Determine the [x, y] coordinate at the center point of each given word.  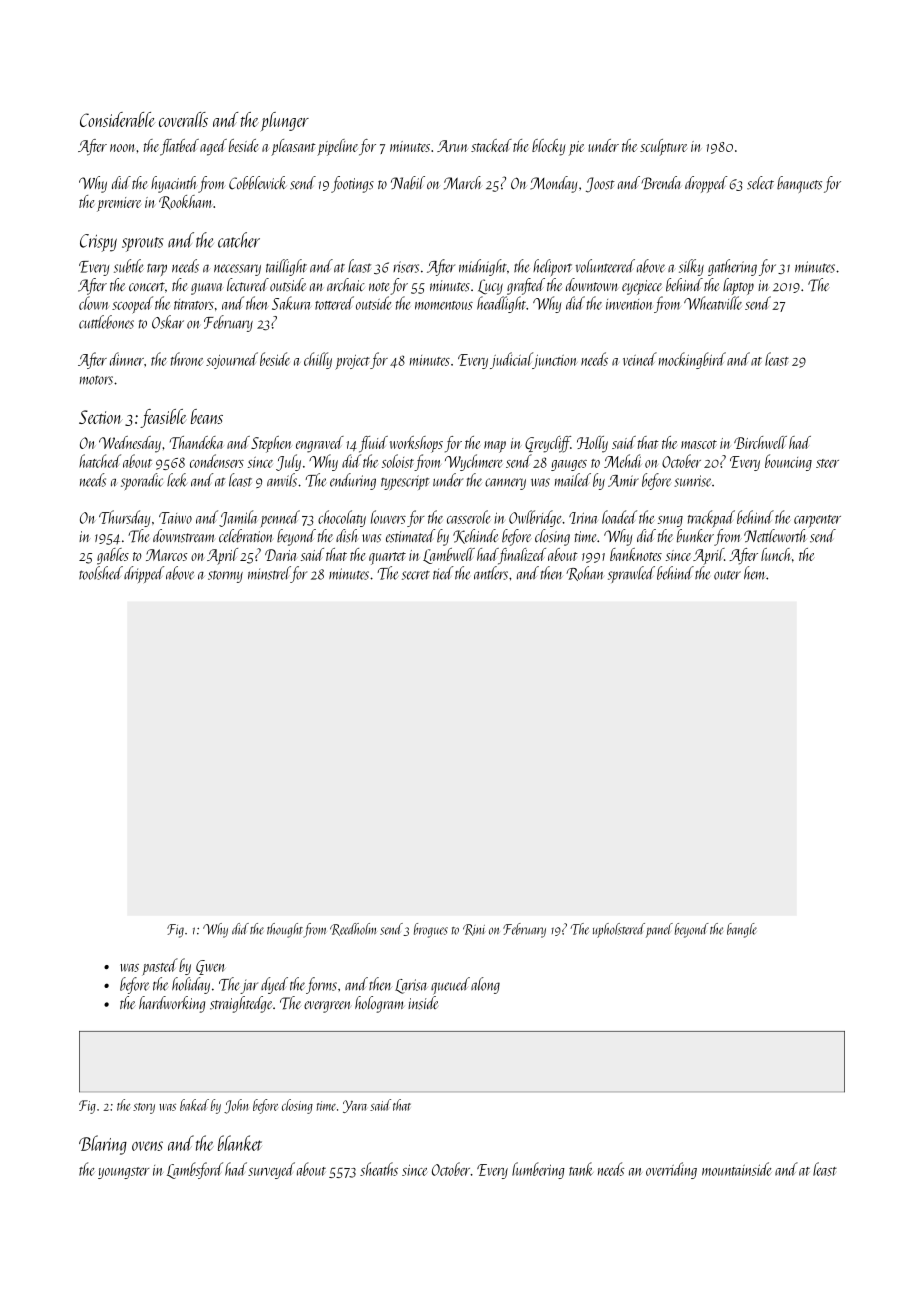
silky [691, 267]
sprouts [143, 244]
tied [443, 573]
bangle [742, 930]
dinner [127, 359]
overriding [671, 1170]
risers [406, 267]
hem [755, 573]
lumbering [538, 1170]
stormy [225, 577]
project [352, 362]
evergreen [327, 1007]
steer [827, 463]
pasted [160, 967]
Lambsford [195, 1170]
